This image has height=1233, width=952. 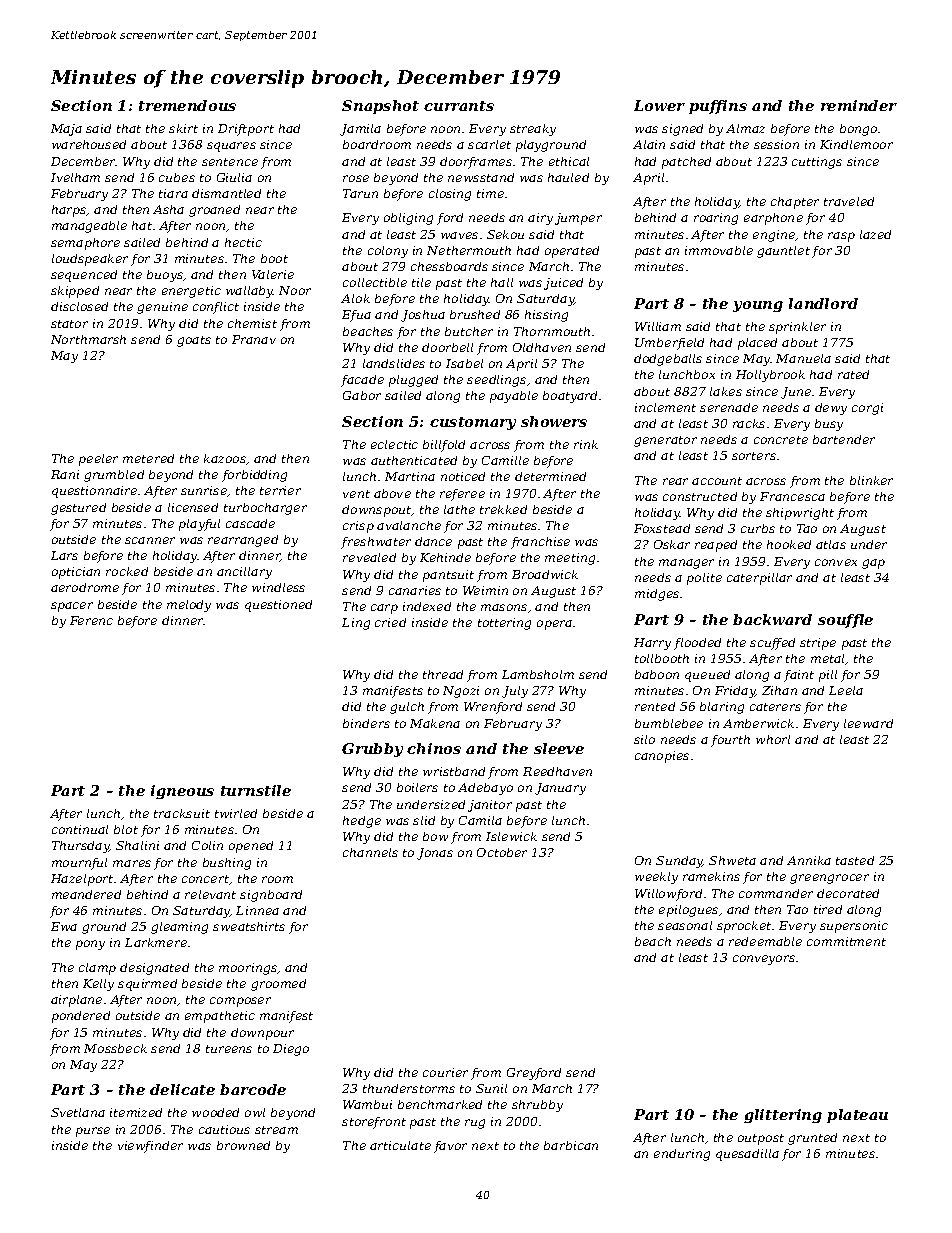 I want to click on courier, so click(x=445, y=1072).
